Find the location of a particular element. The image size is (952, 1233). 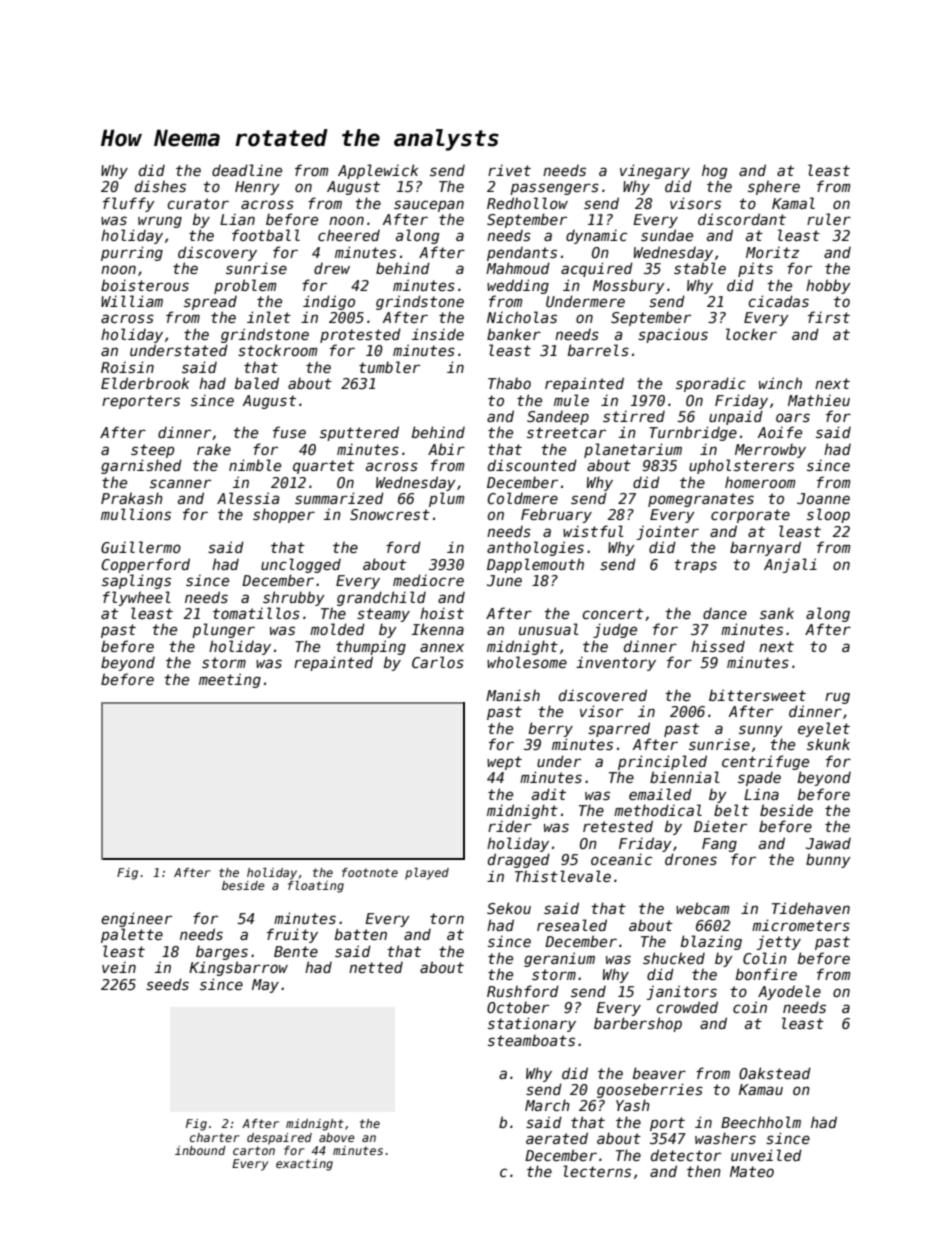

Anjali is located at coordinates (790, 565).
